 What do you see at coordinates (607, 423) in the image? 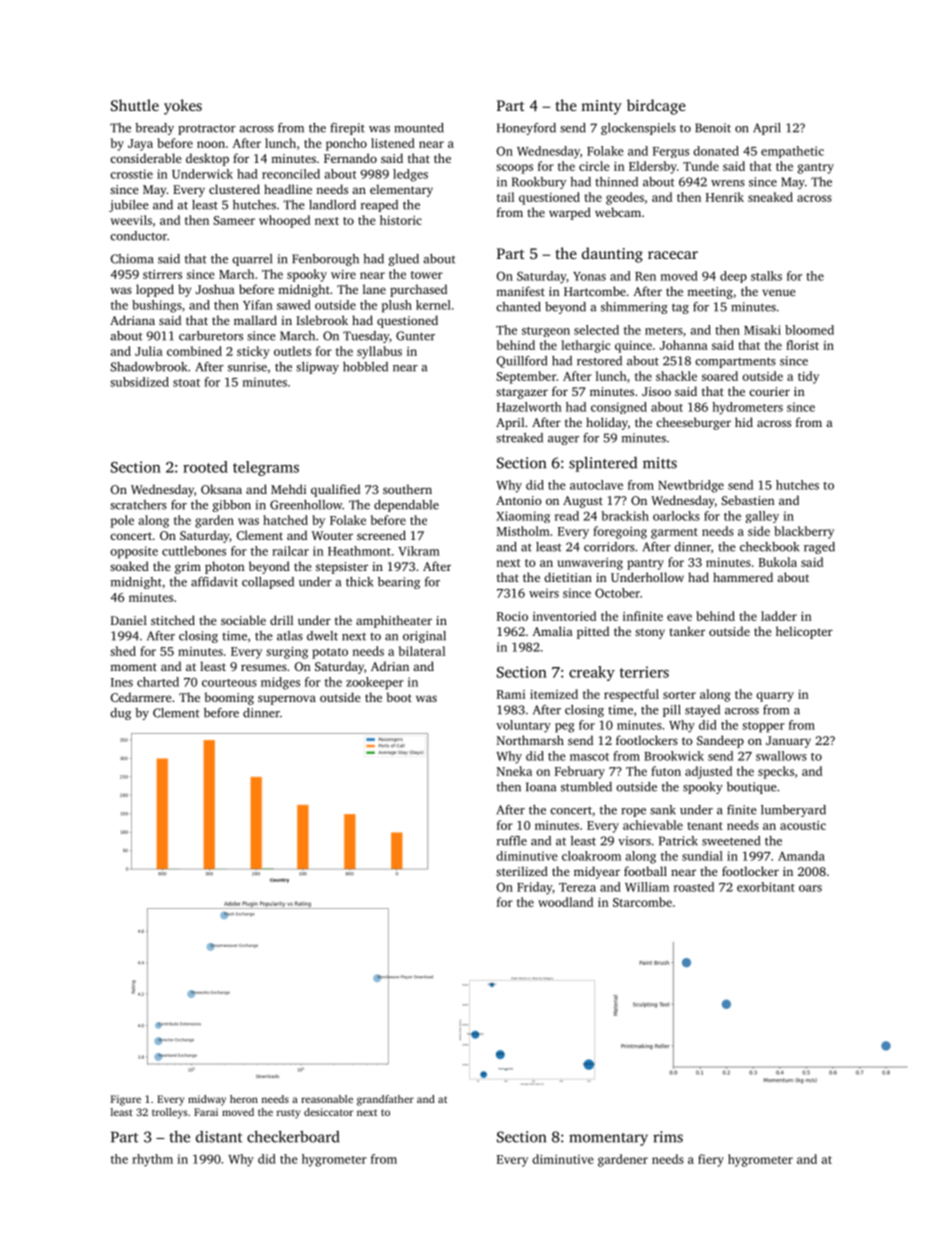
I see `holiday` at bounding box center [607, 423].
